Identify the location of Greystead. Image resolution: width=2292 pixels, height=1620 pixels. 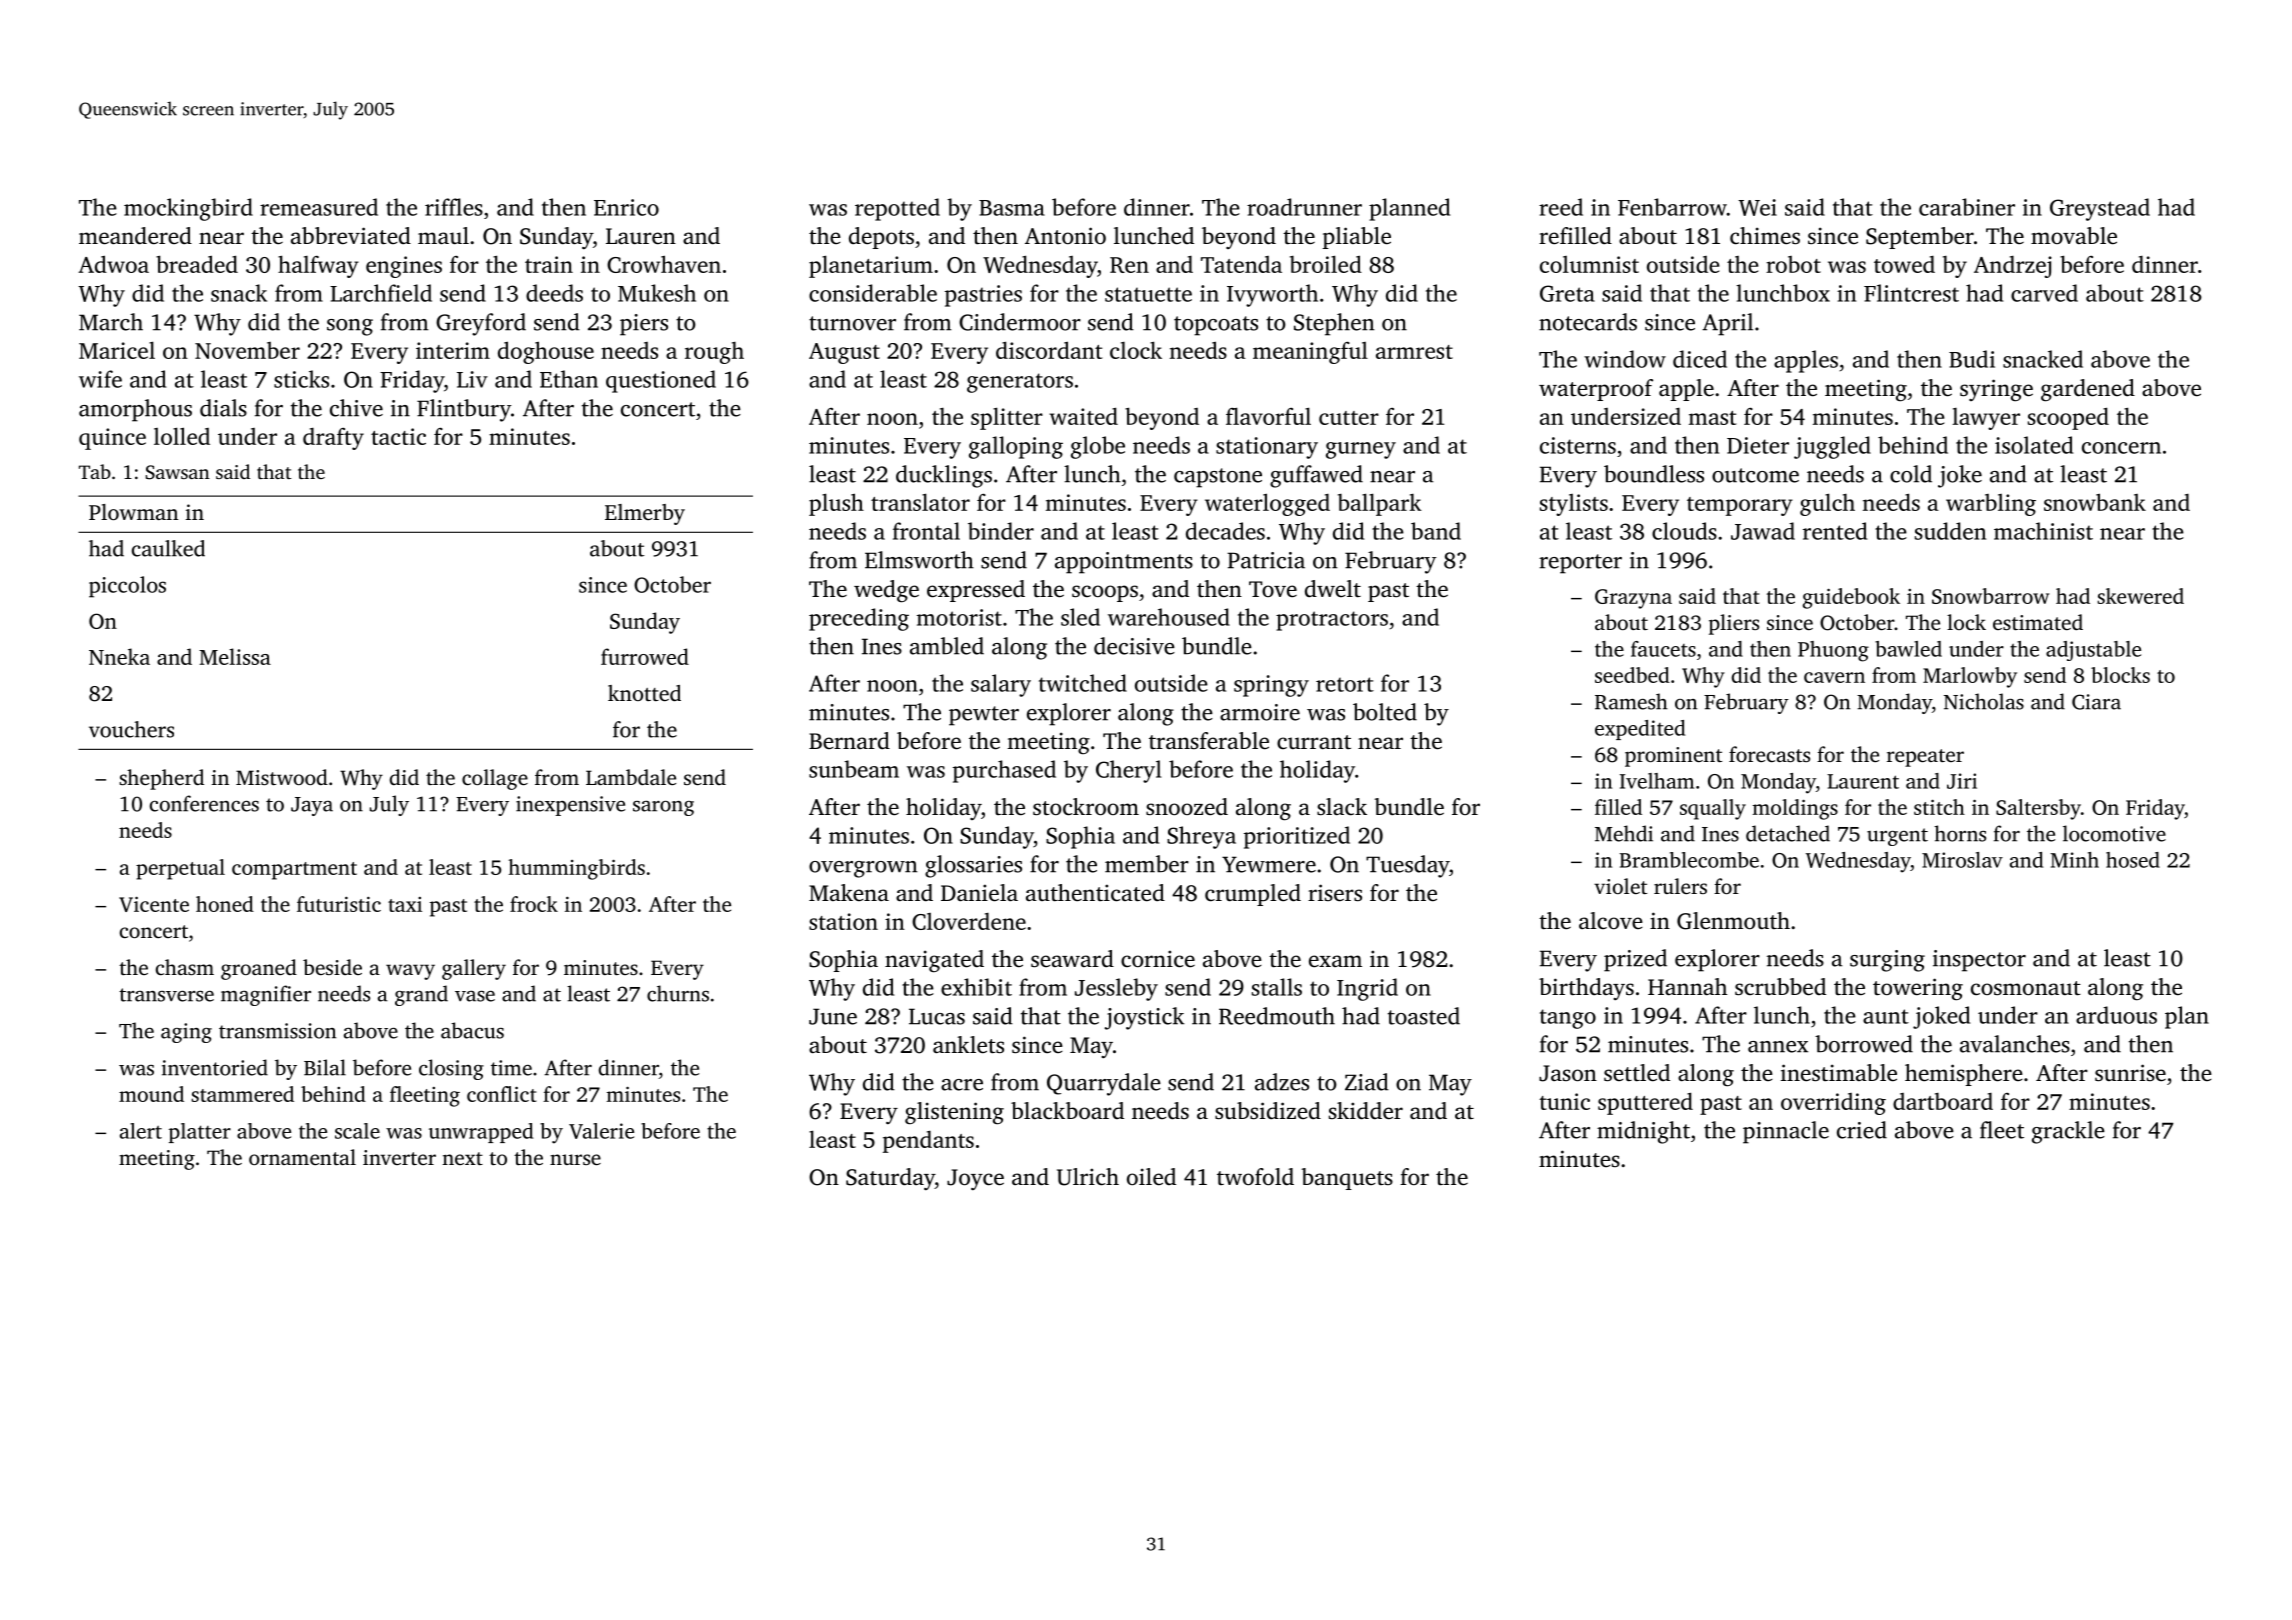
(2100, 209).
